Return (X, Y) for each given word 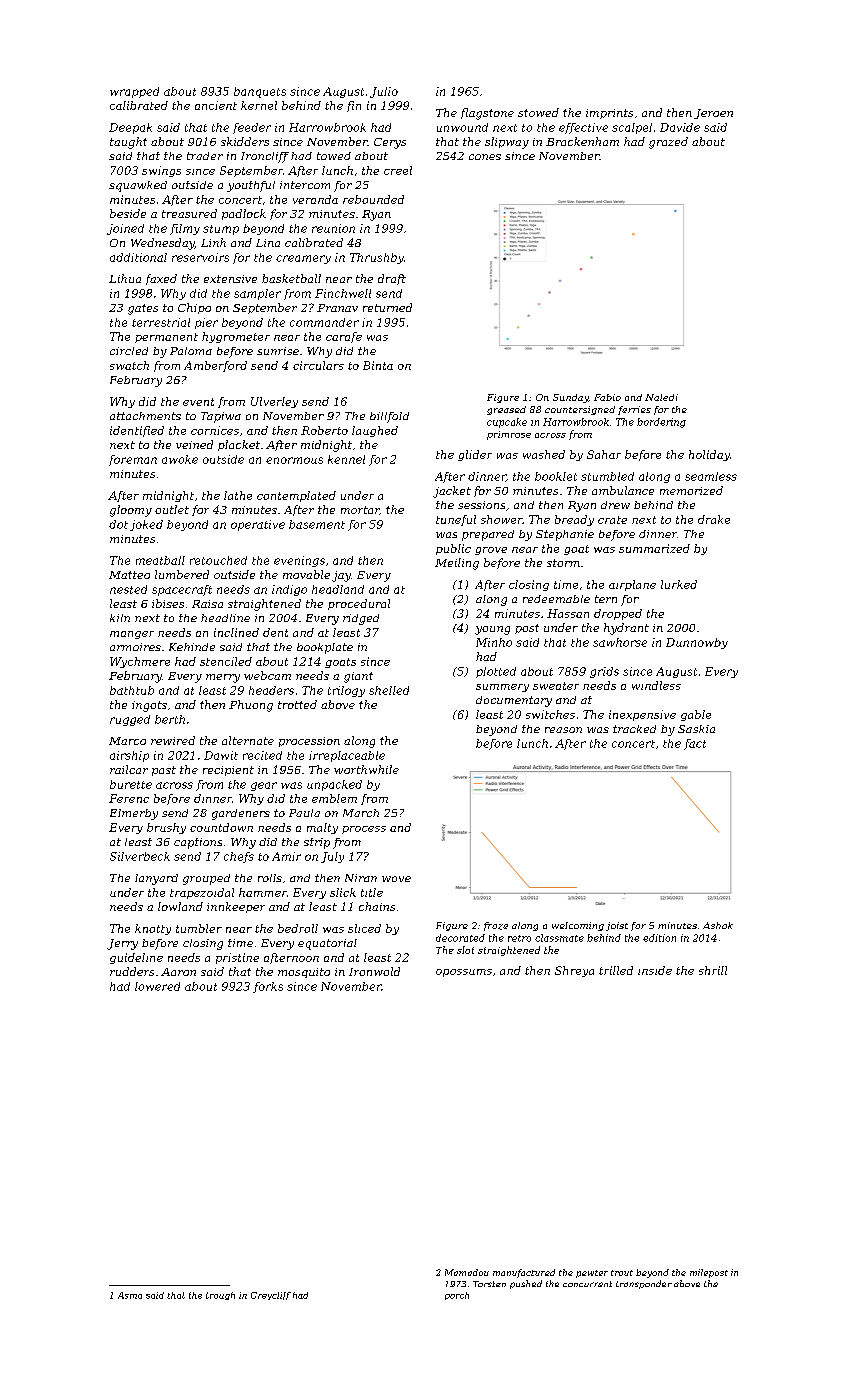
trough (220, 1296)
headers (271, 690)
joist (617, 926)
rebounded (373, 199)
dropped (618, 614)
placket (239, 445)
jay (341, 576)
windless (656, 685)
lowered (157, 986)
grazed (668, 143)
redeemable (556, 599)
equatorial (327, 944)
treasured (189, 213)
